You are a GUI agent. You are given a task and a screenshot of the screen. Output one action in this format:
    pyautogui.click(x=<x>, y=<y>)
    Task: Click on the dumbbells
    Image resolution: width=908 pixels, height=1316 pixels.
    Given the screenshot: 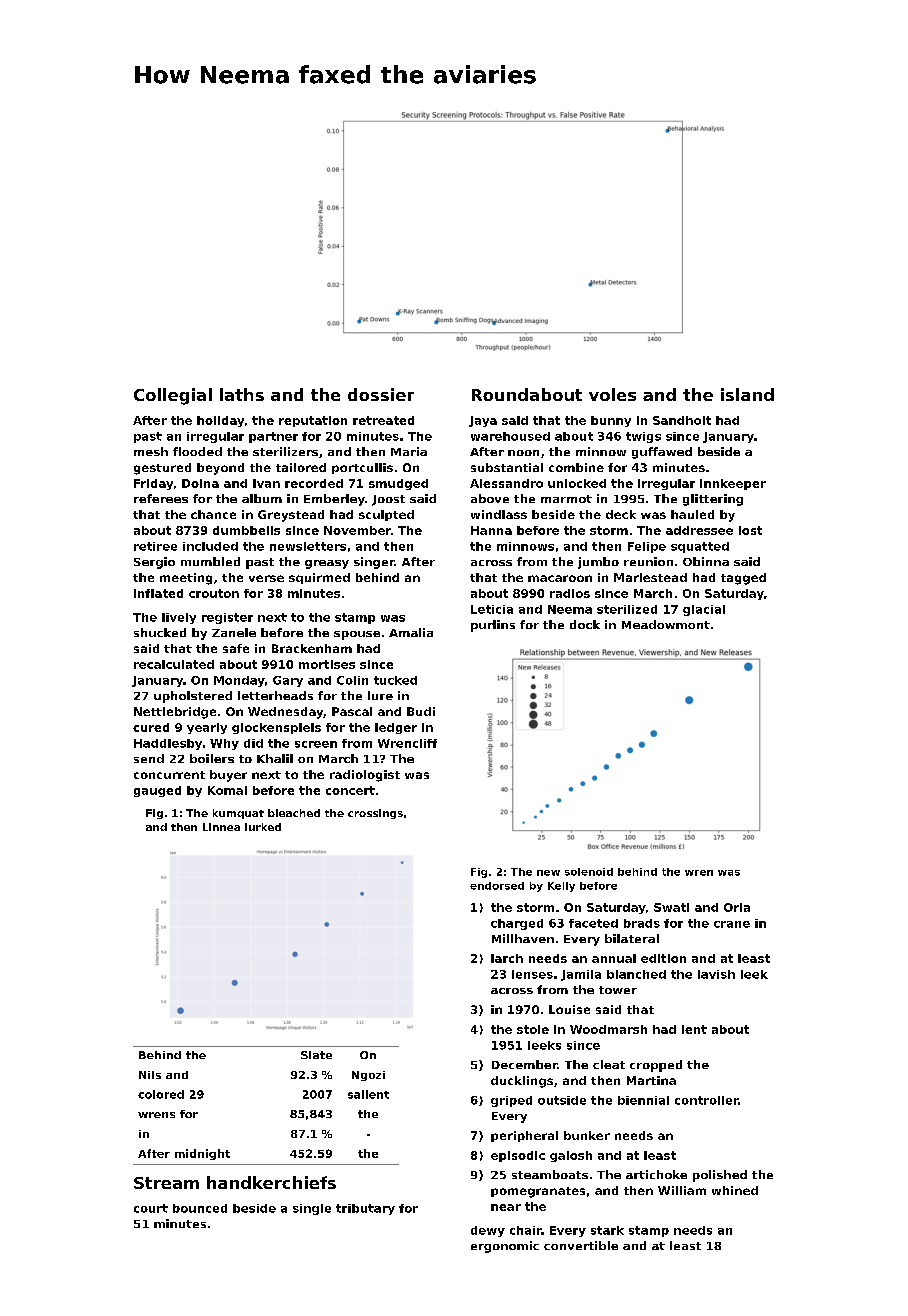 What is the action you would take?
    pyautogui.click(x=246, y=530)
